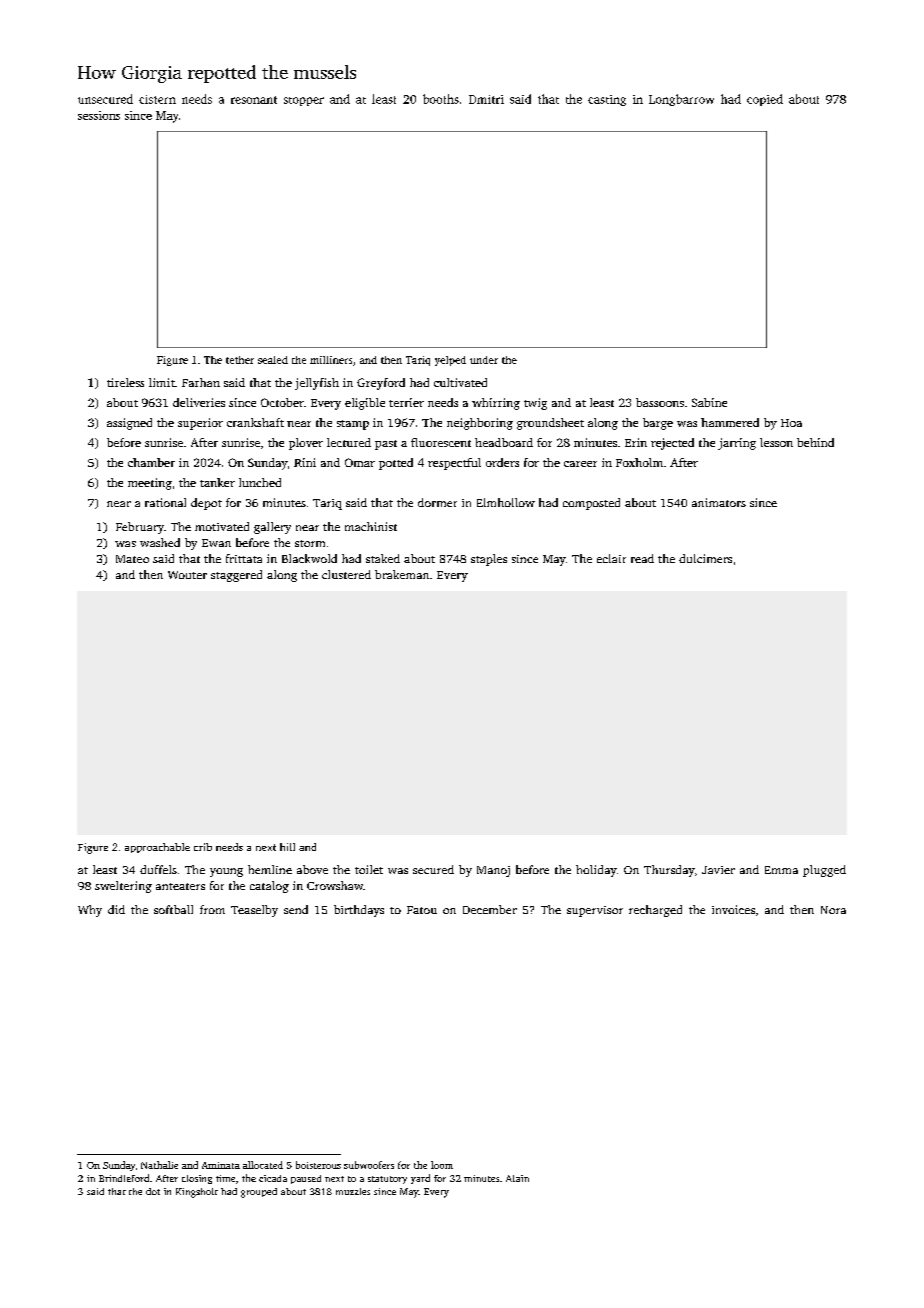  What do you see at coordinates (486, 99) in the screenshot?
I see `Dmitri` at bounding box center [486, 99].
